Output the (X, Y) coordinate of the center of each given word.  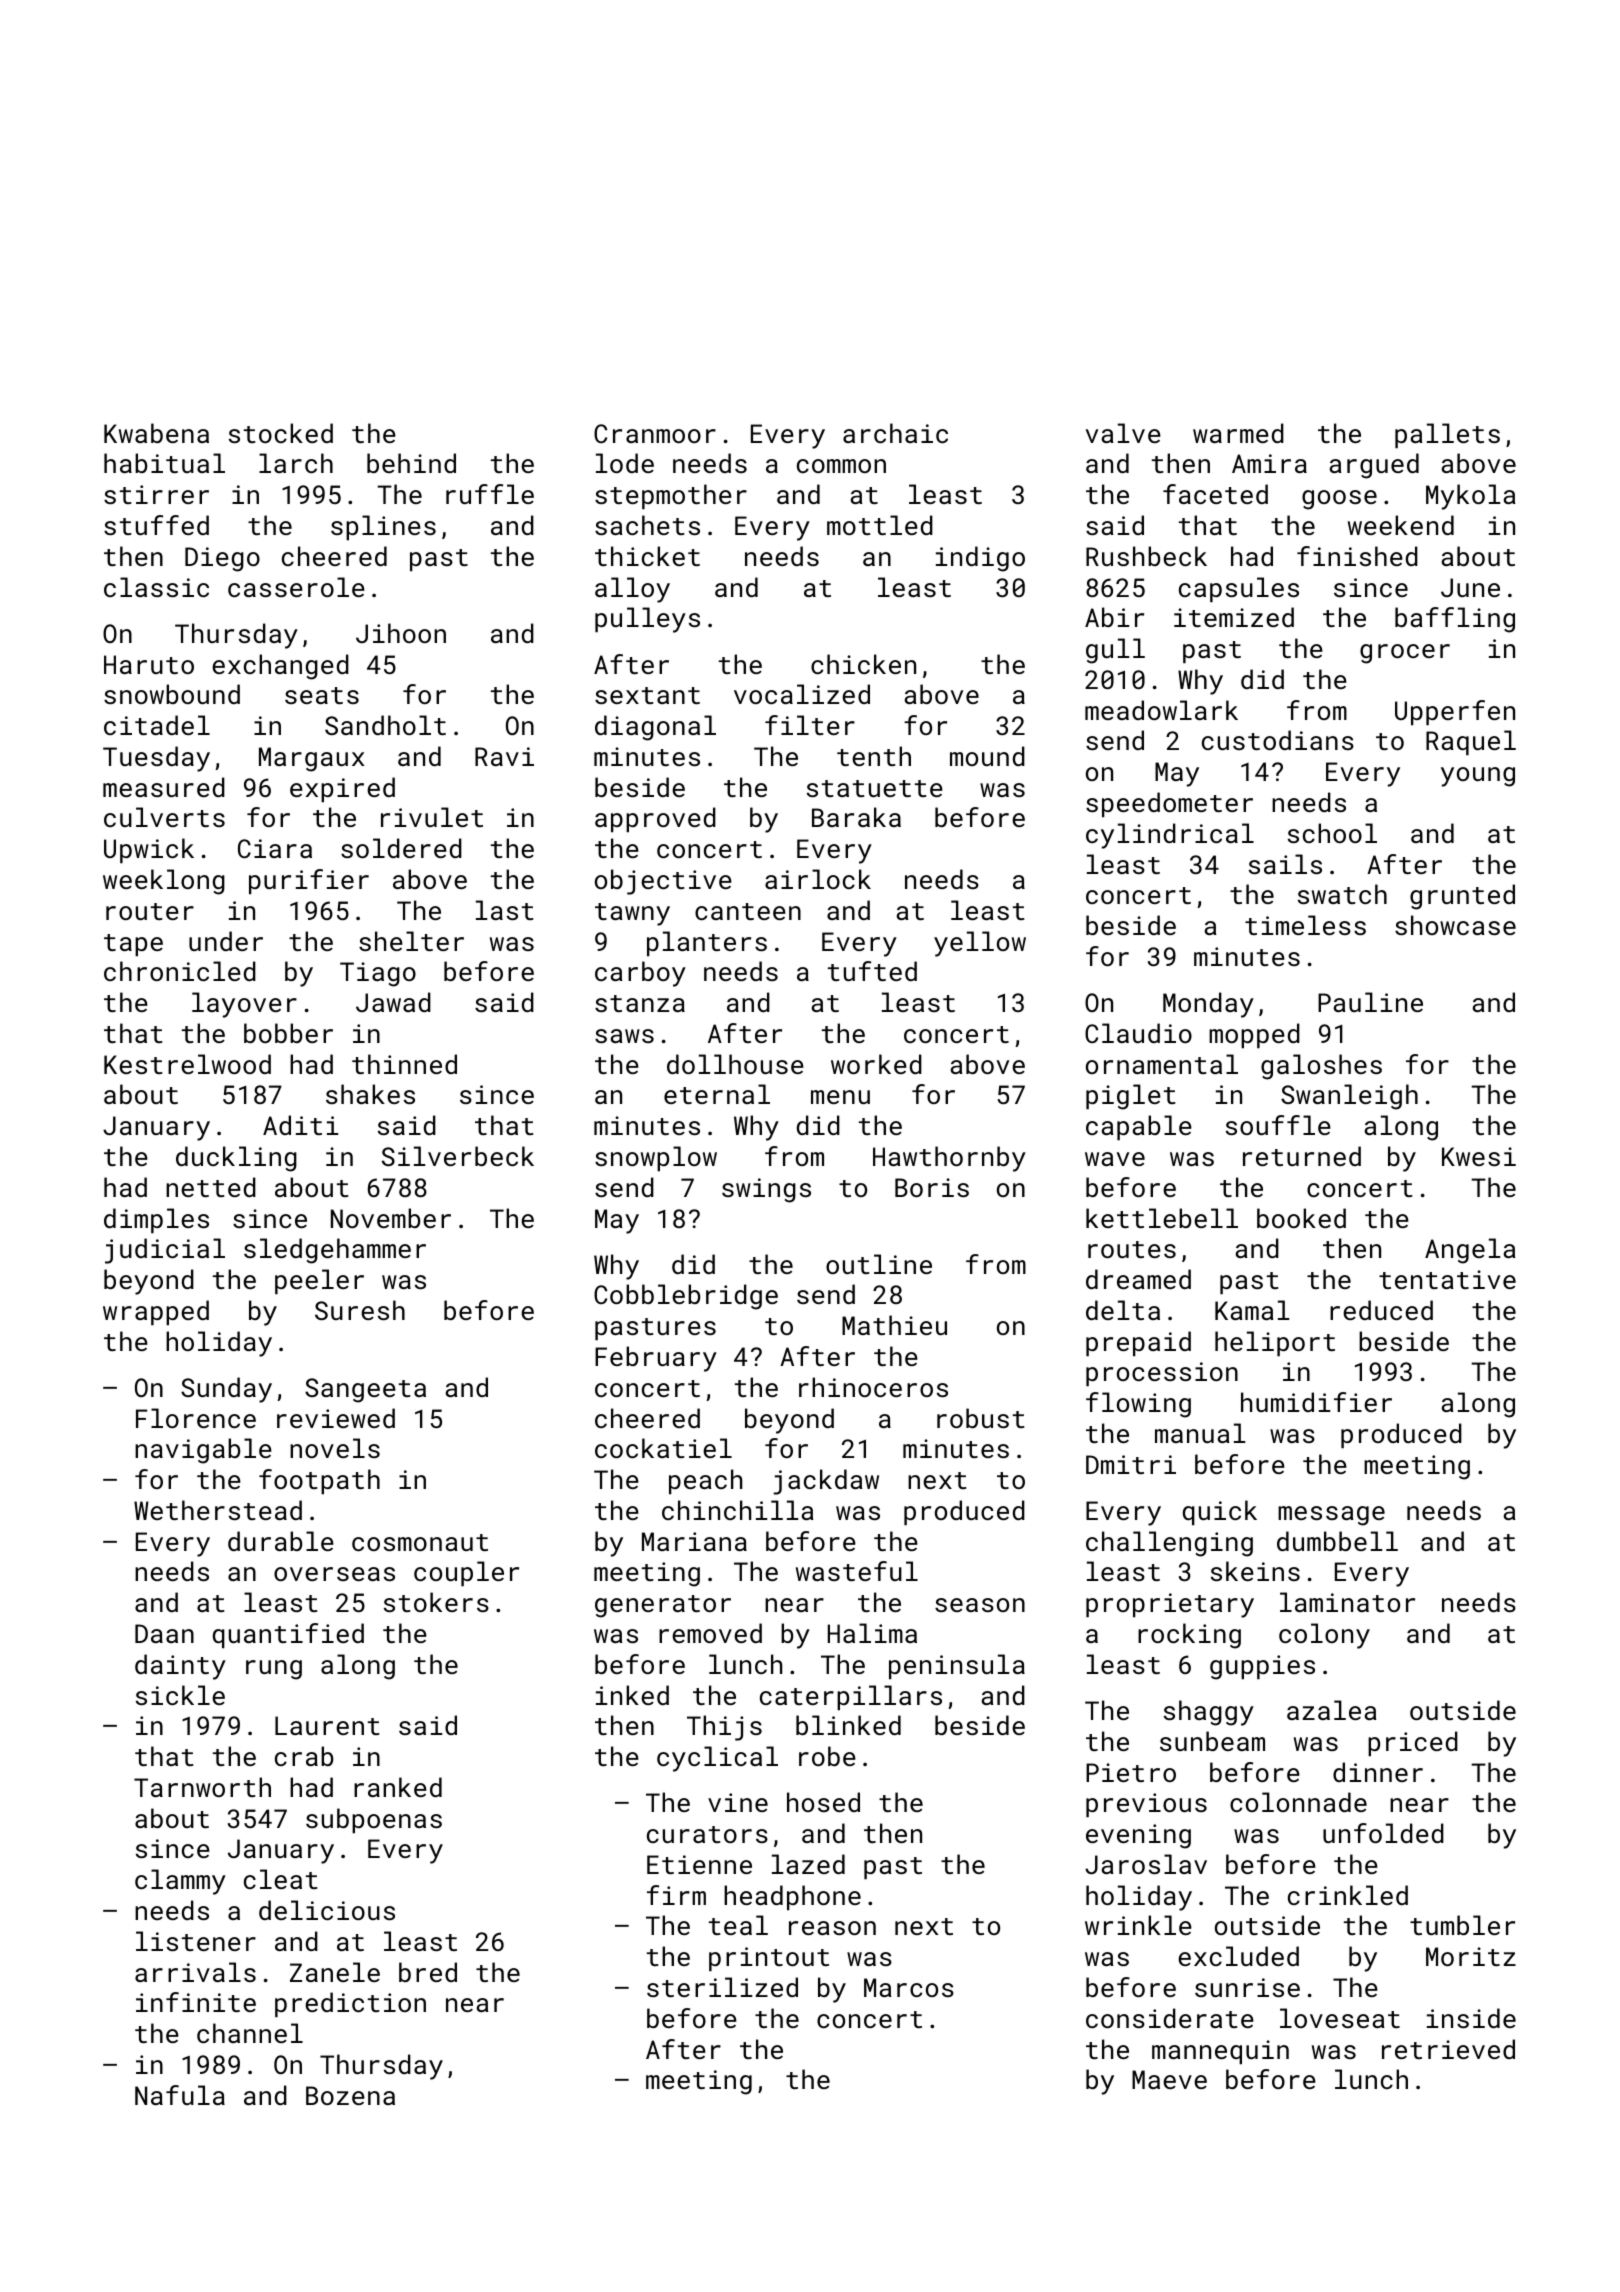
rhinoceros (873, 1387)
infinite (196, 2002)
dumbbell (1337, 1541)
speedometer (1169, 804)
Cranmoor (655, 433)
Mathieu (894, 1325)
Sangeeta (365, 1390)
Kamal (1252, 1310)
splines (383, 527)
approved (655, 819)
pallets (1447, 435)
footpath (319, 1481)
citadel (157, 725)
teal (738, 1925)
